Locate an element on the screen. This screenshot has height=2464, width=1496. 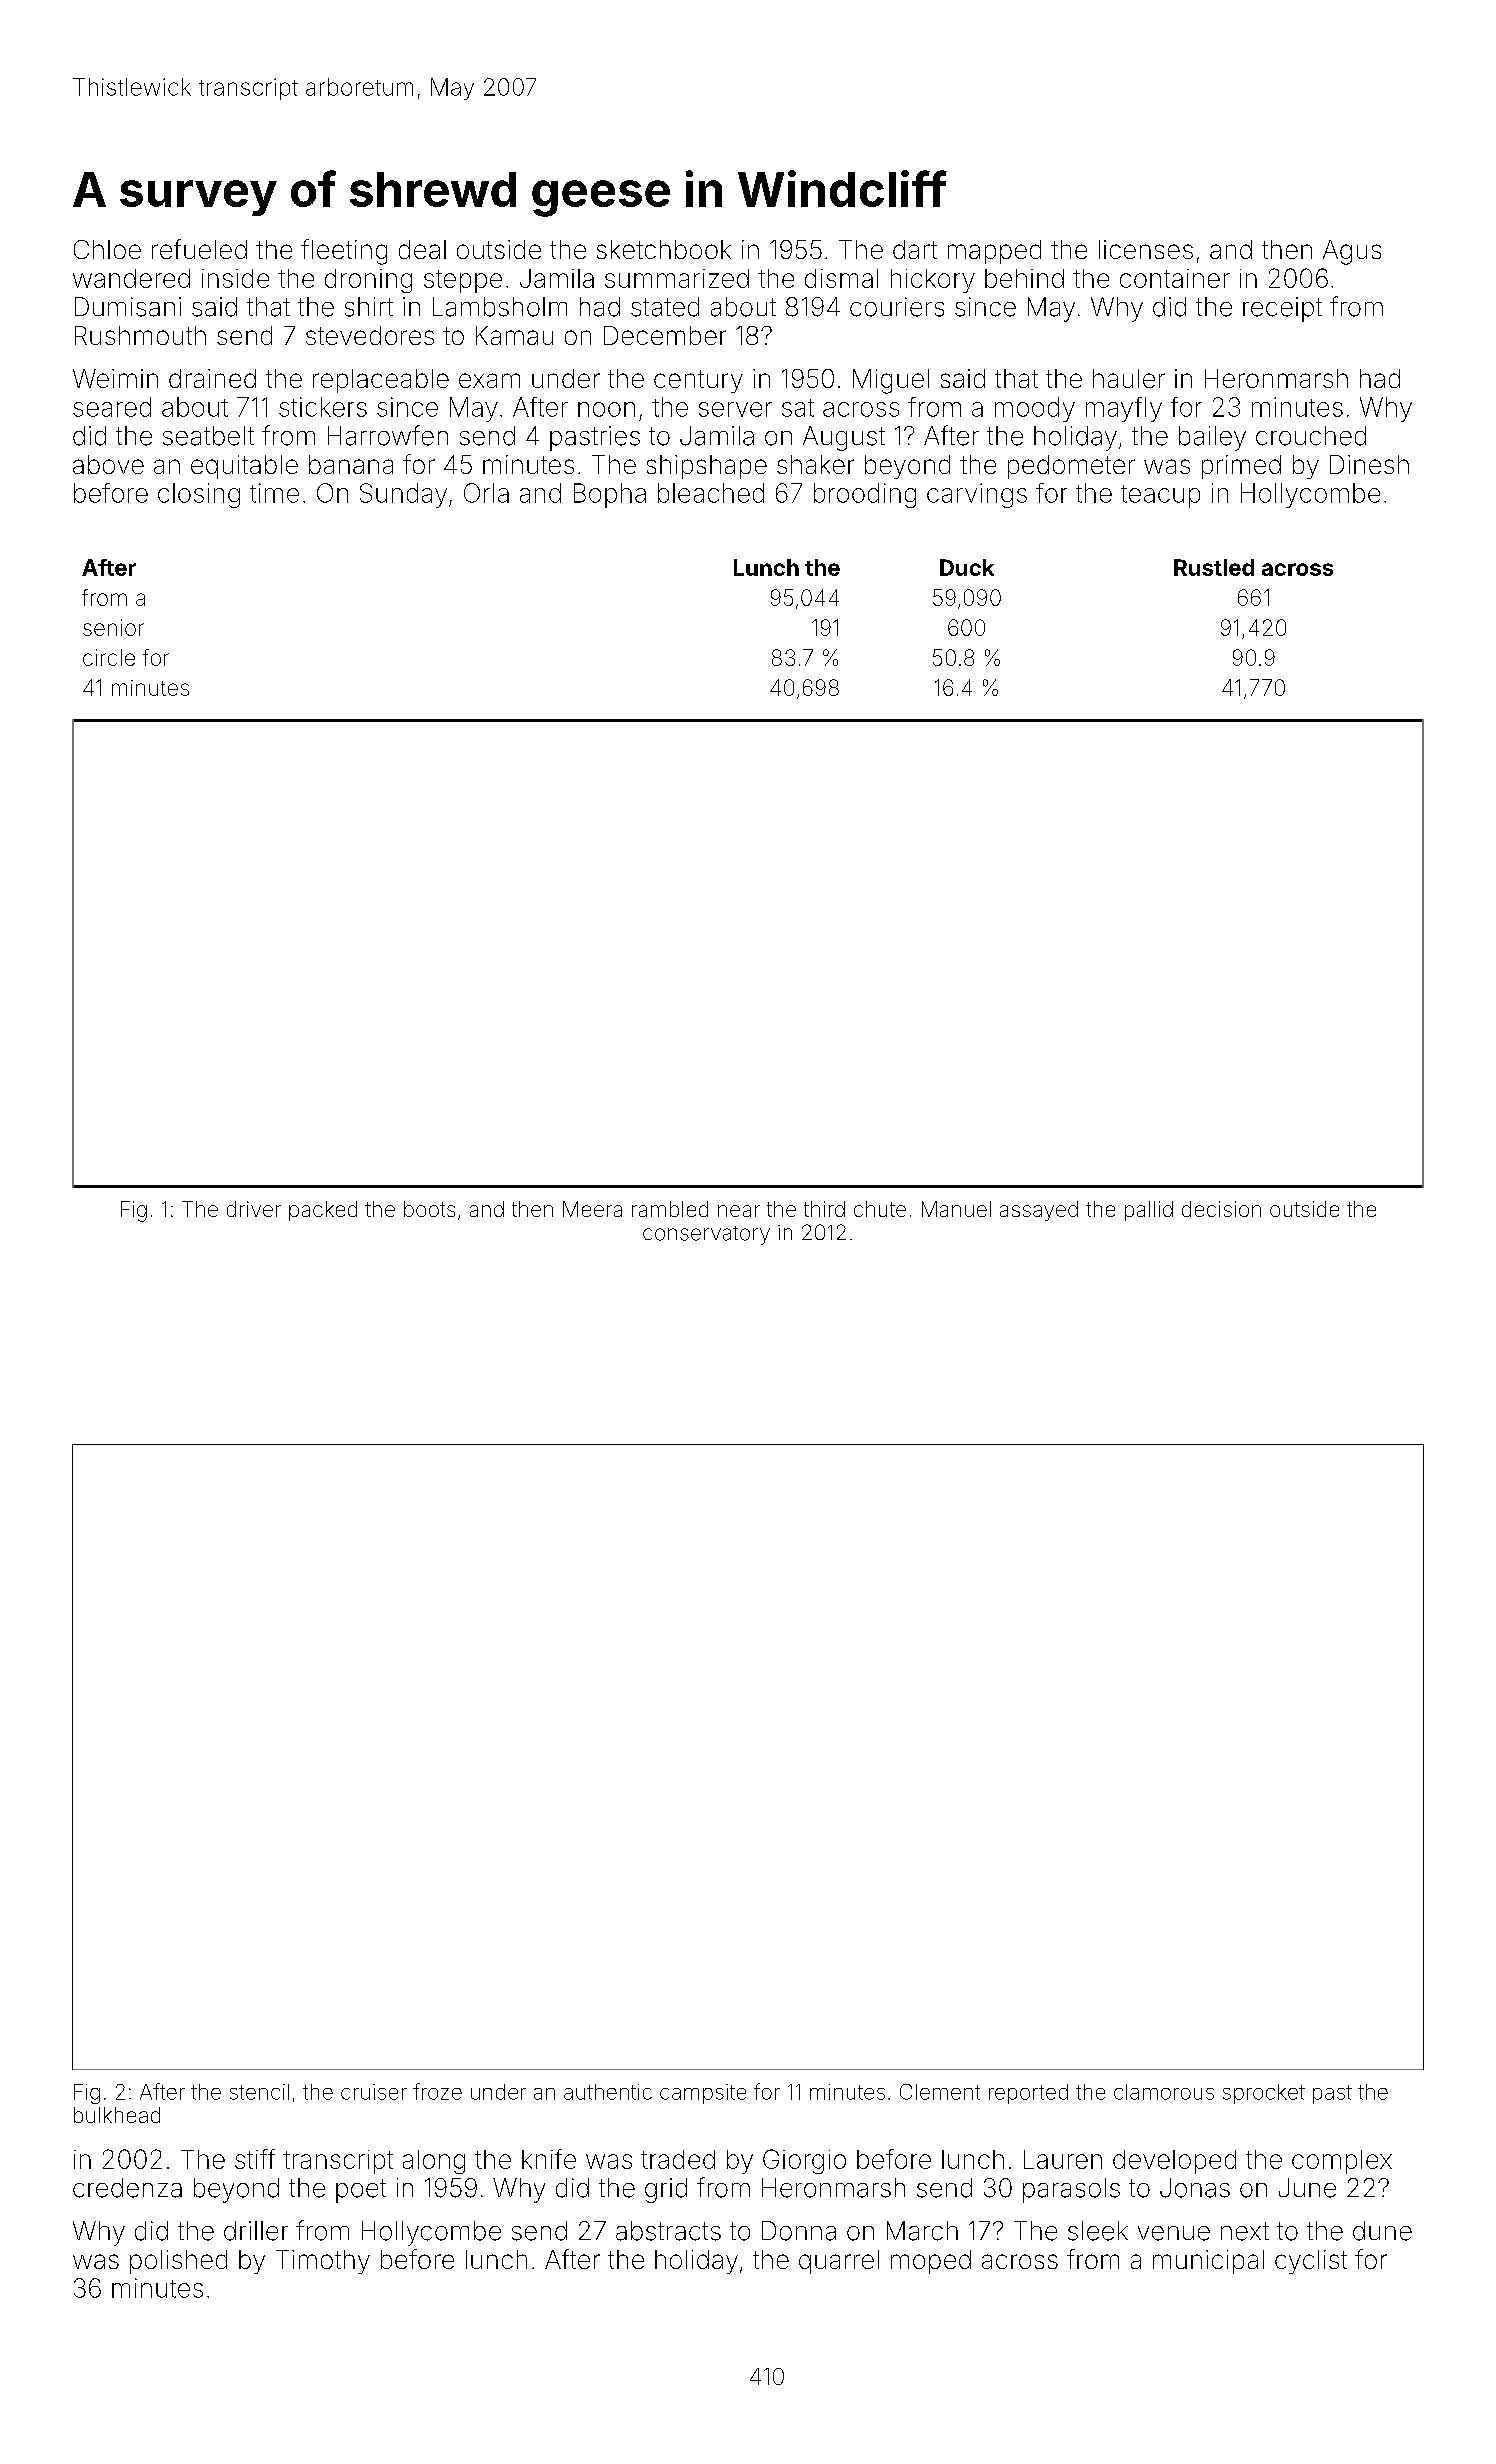
Rustled is located at coordinates (1214, 567).
